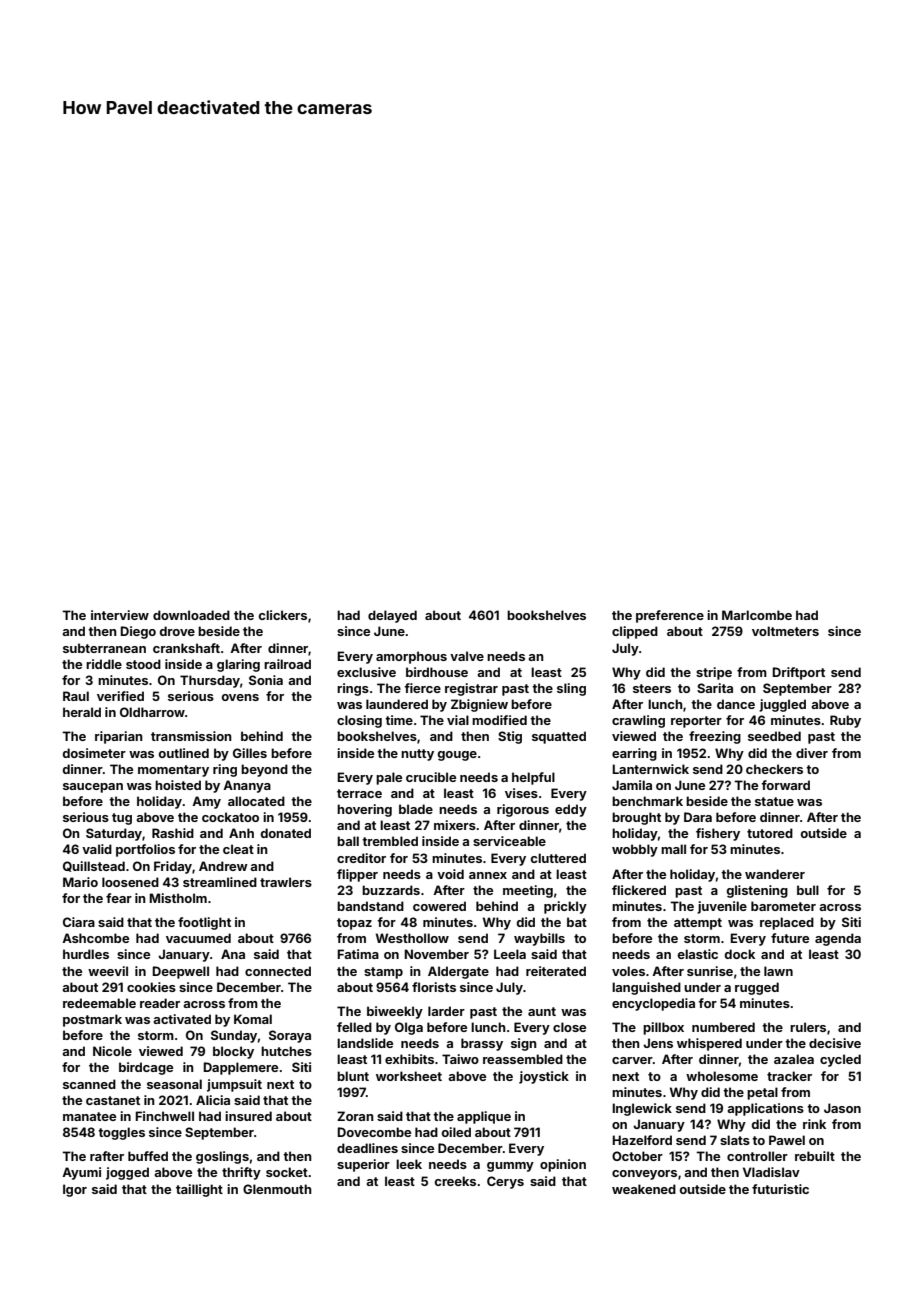 The image size is (924, 1308). Describe the element at coordinates (120, 615) in the screenshot. I see `interview` at that location.
